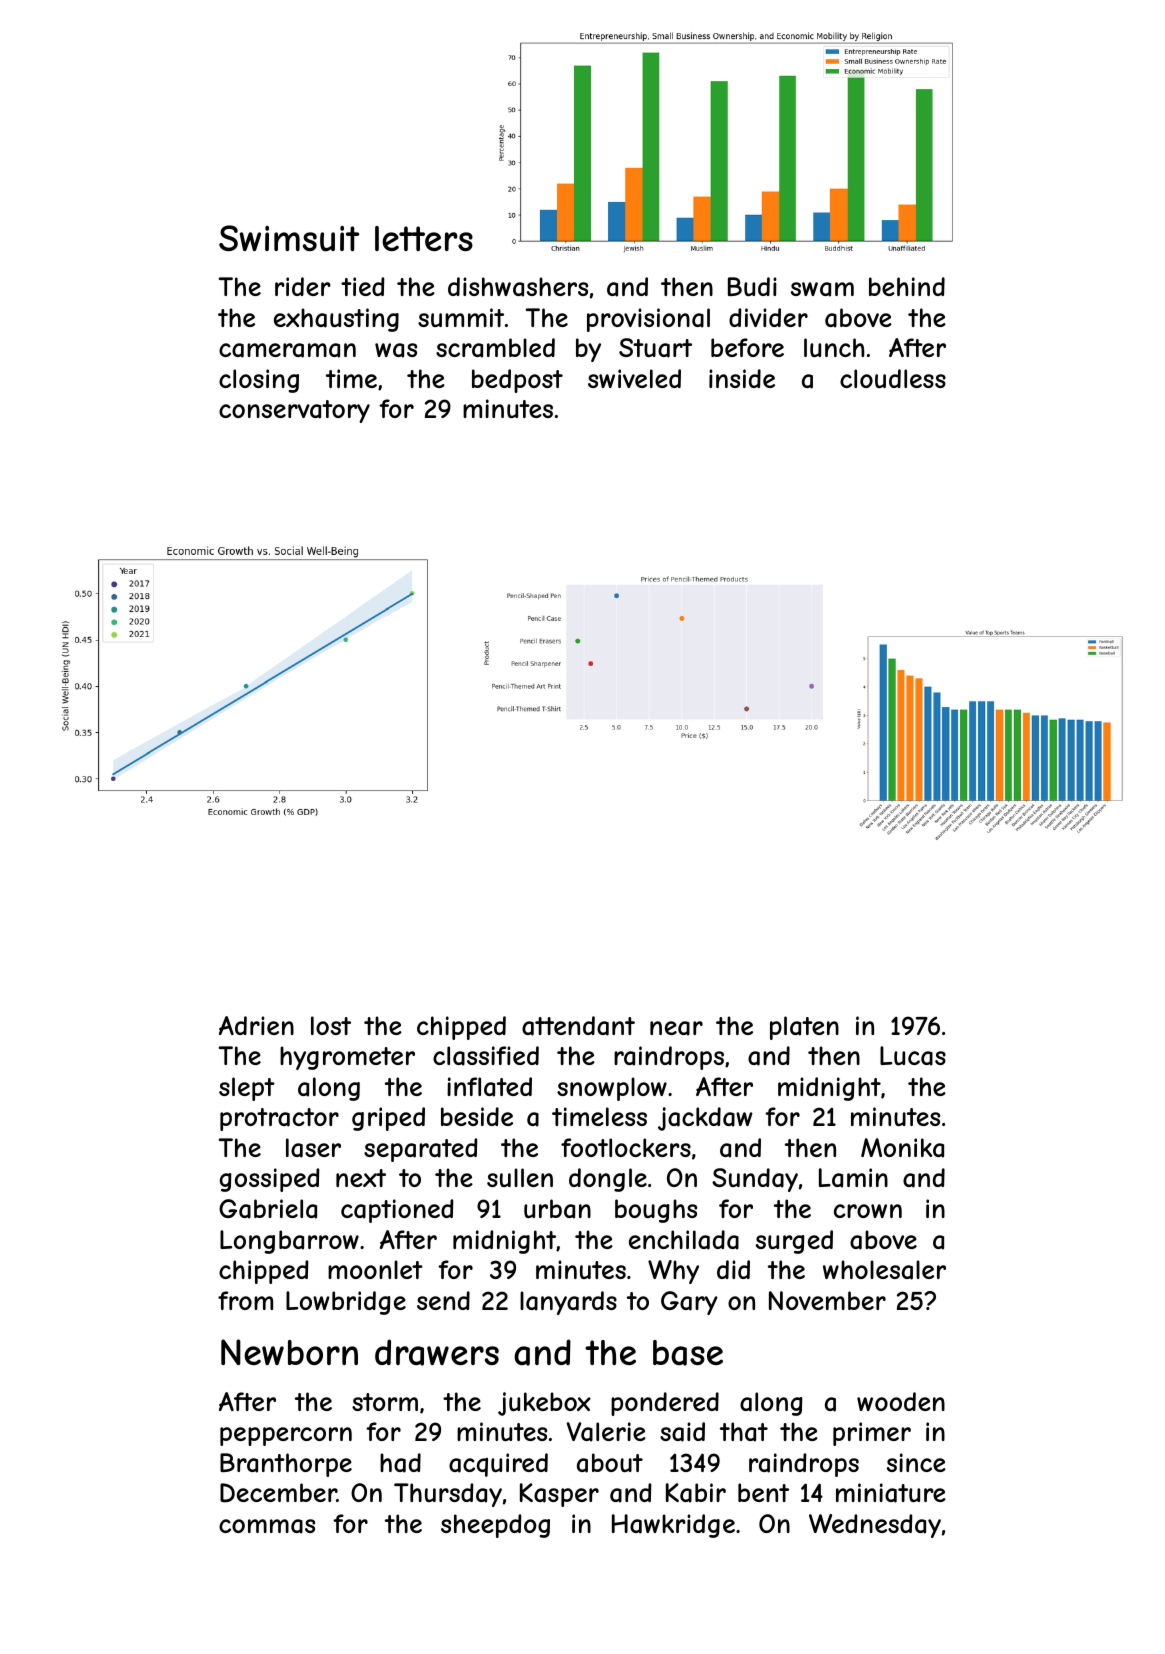 Image resolution: width=1165 pixels, height=1654 pixels. Describe the element at coordinates (913, 1056) in the screenshot. I see `Lucas` at that location.
